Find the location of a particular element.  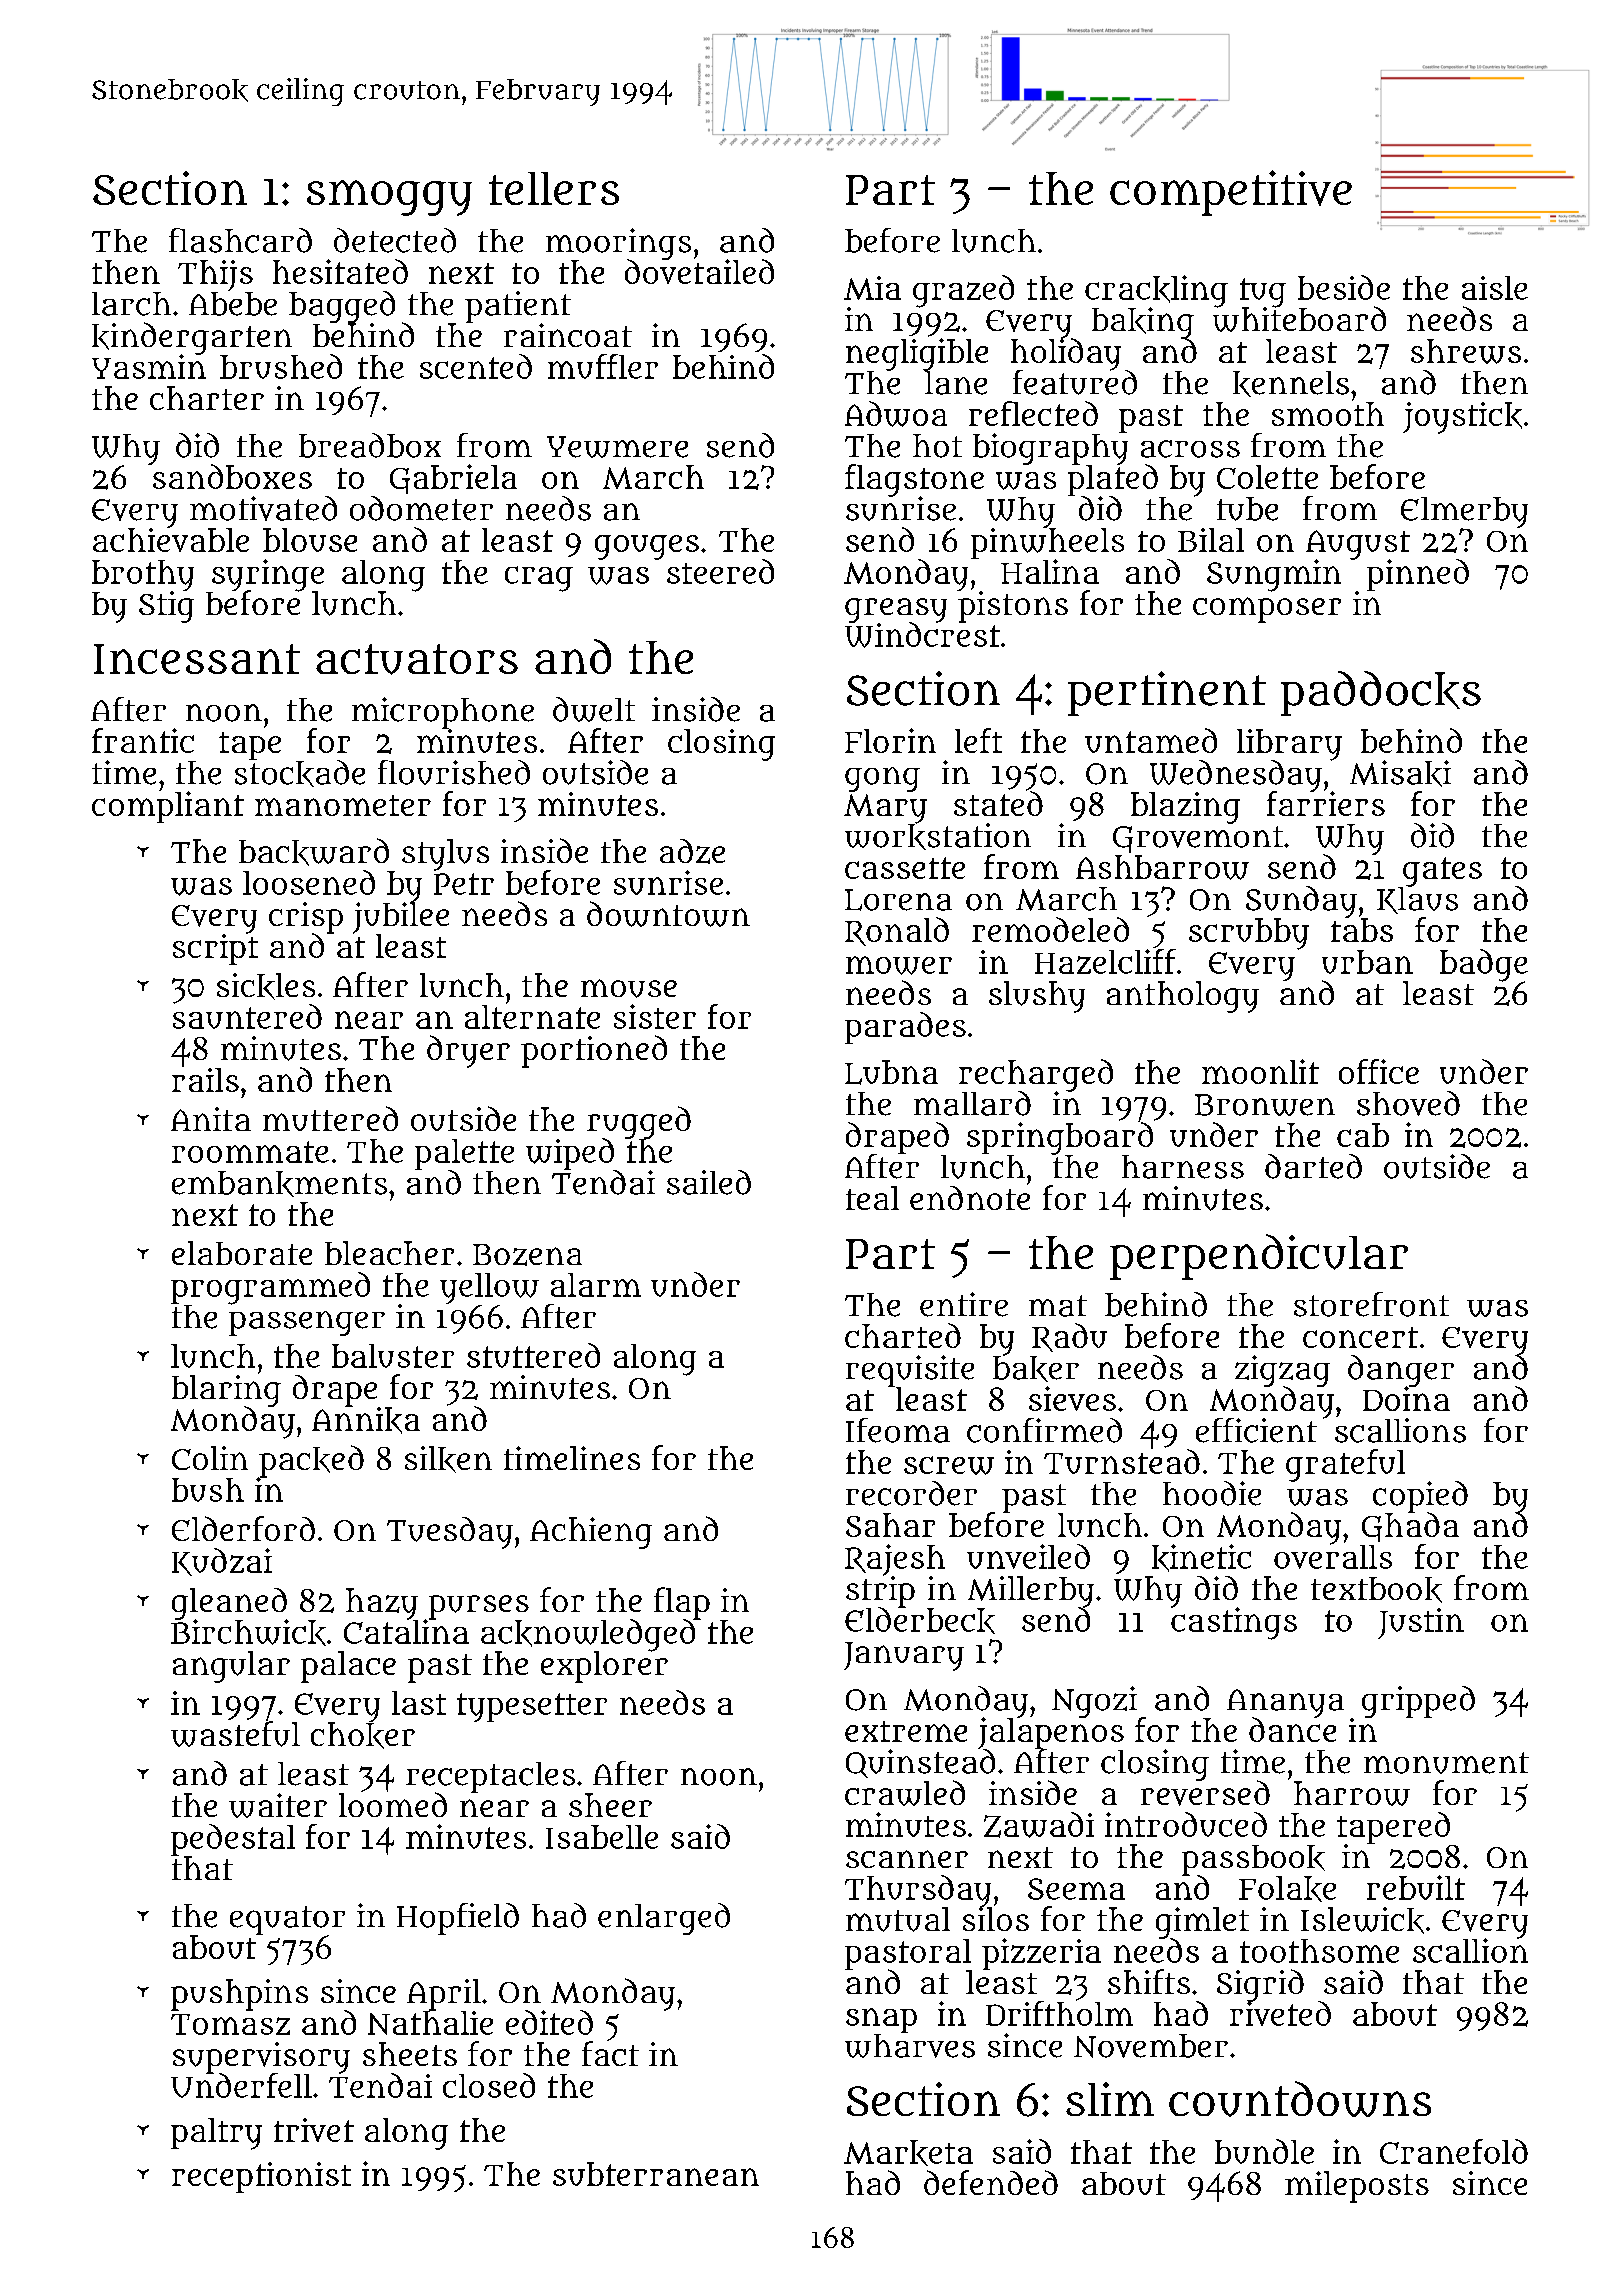

script is located at coordinates (215, 949).
